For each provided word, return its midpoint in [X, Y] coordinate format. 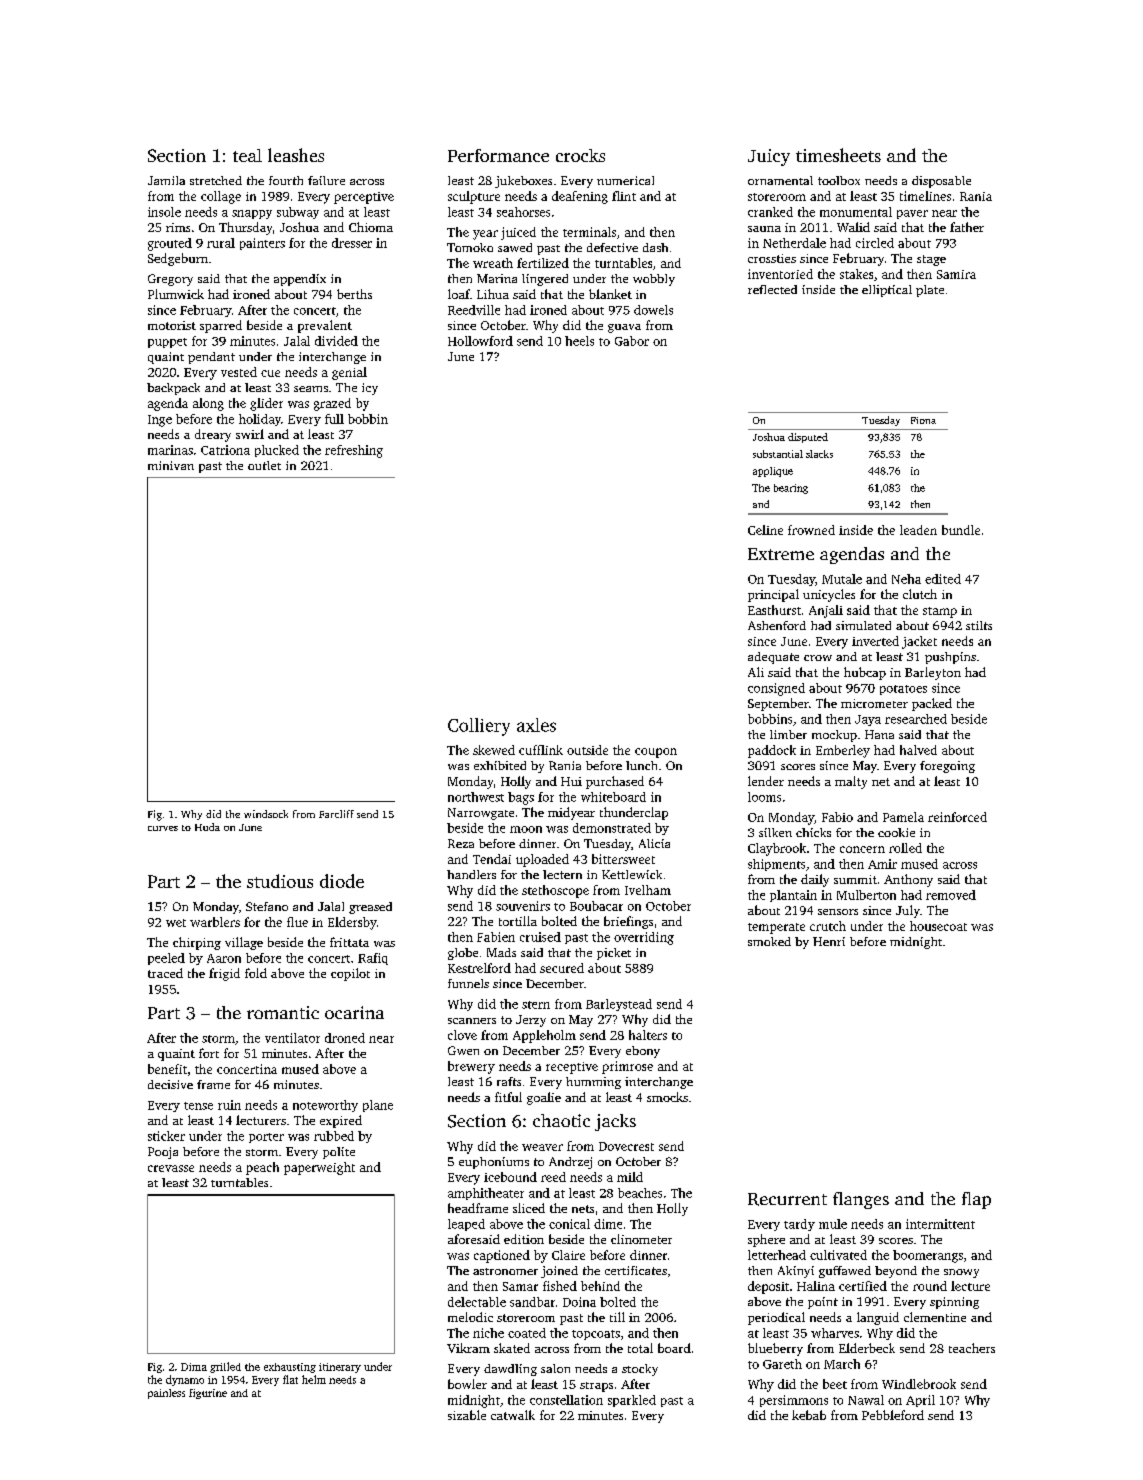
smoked [769, 941]
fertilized [543, 263]
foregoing [947, 767]
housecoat [938, 926]
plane [378, 1106]
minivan [171, 465]
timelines [925, 196]
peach [262, 1168]
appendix [300, 280]
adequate [773, 658]
